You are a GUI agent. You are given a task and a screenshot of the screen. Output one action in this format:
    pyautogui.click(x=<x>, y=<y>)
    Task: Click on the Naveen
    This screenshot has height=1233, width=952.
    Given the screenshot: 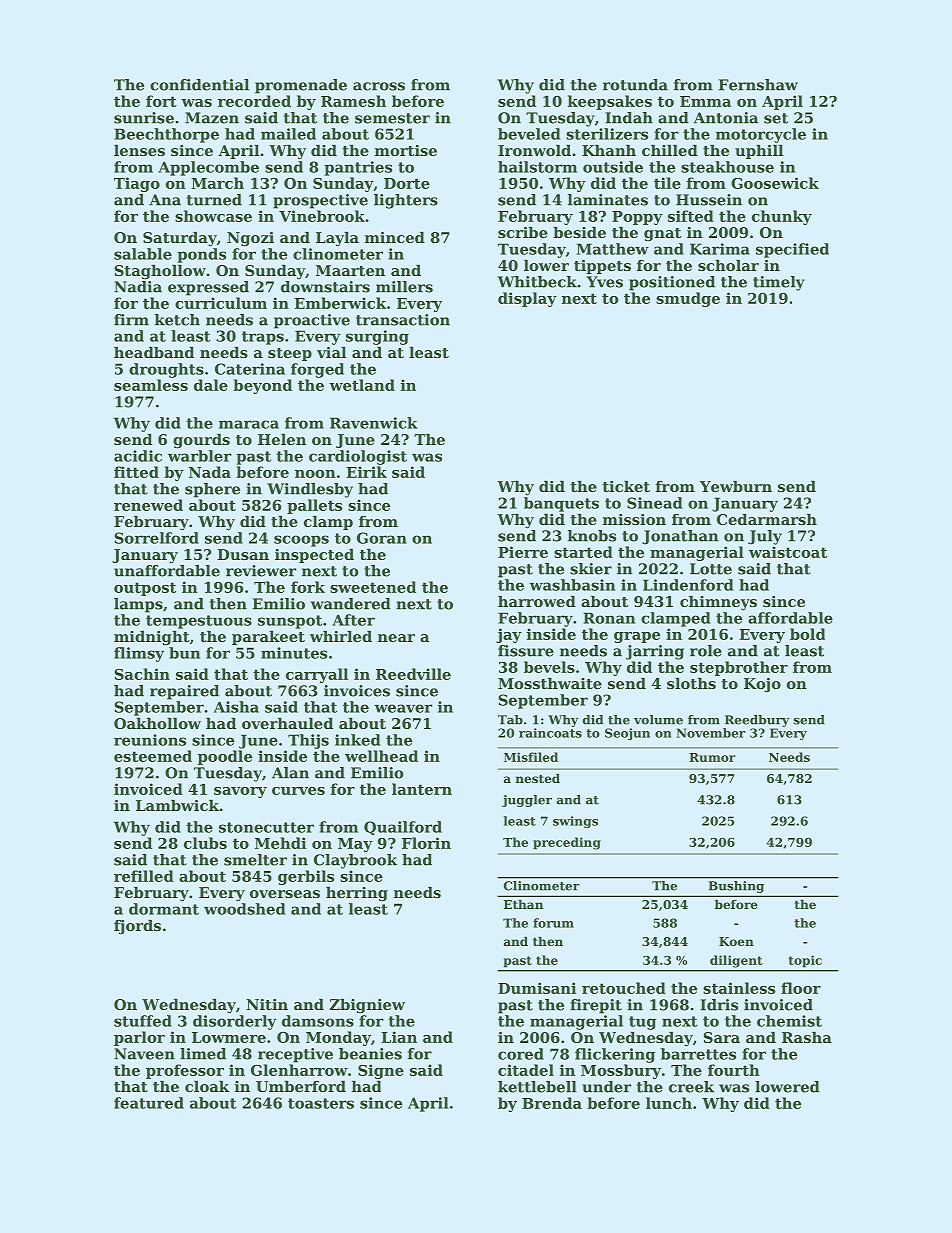 What is the action you would take?
    pyautogui.click(x=144, y=1054)
